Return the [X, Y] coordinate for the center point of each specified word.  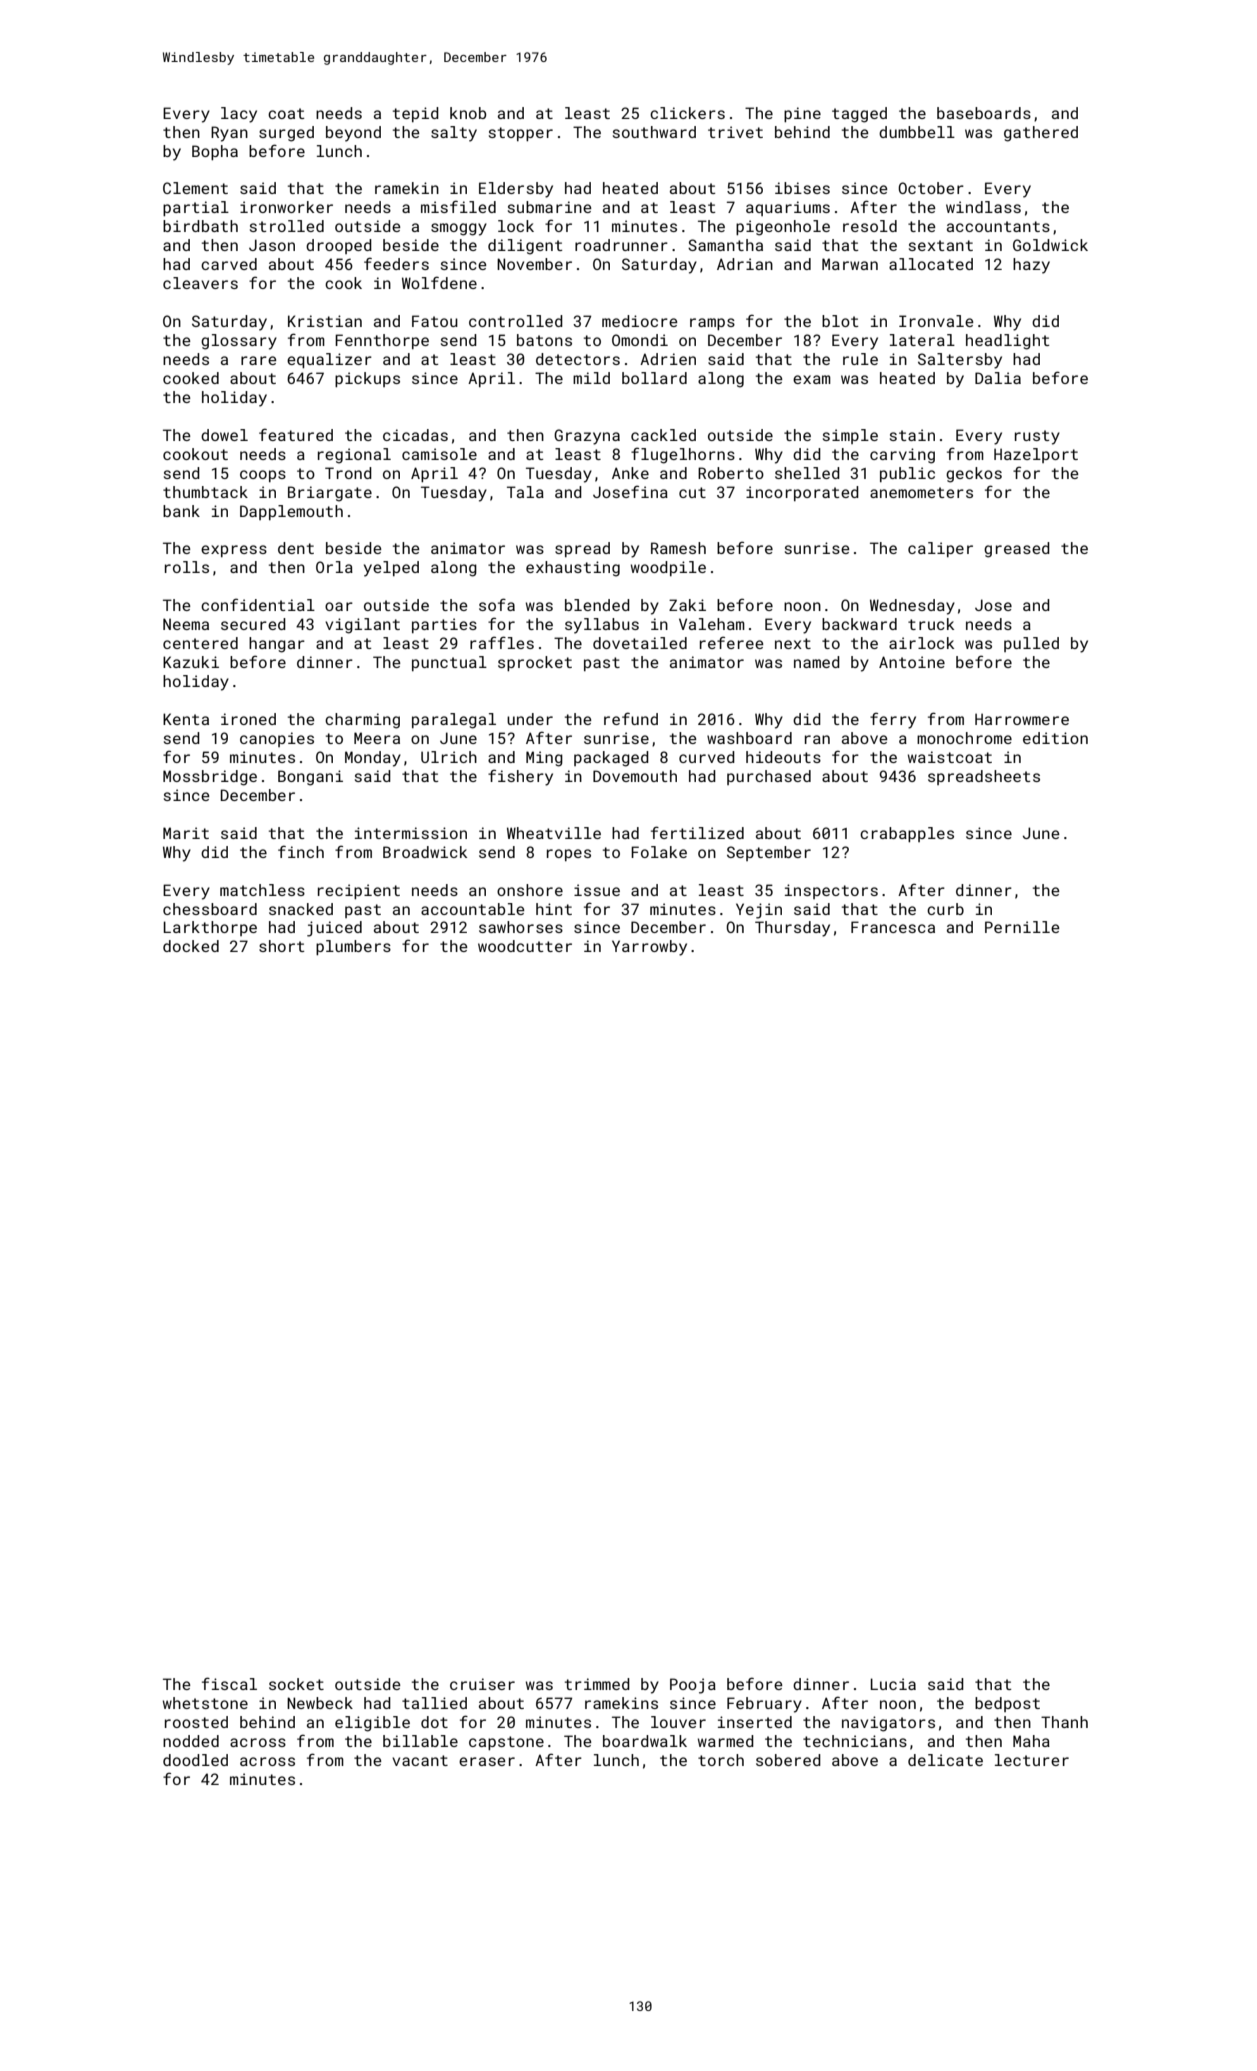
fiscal [229, 1683]
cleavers [200, 283]
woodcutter [525, 946]
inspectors [831, 891]
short [281, 946]
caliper [940, 549]
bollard [654, 378]
